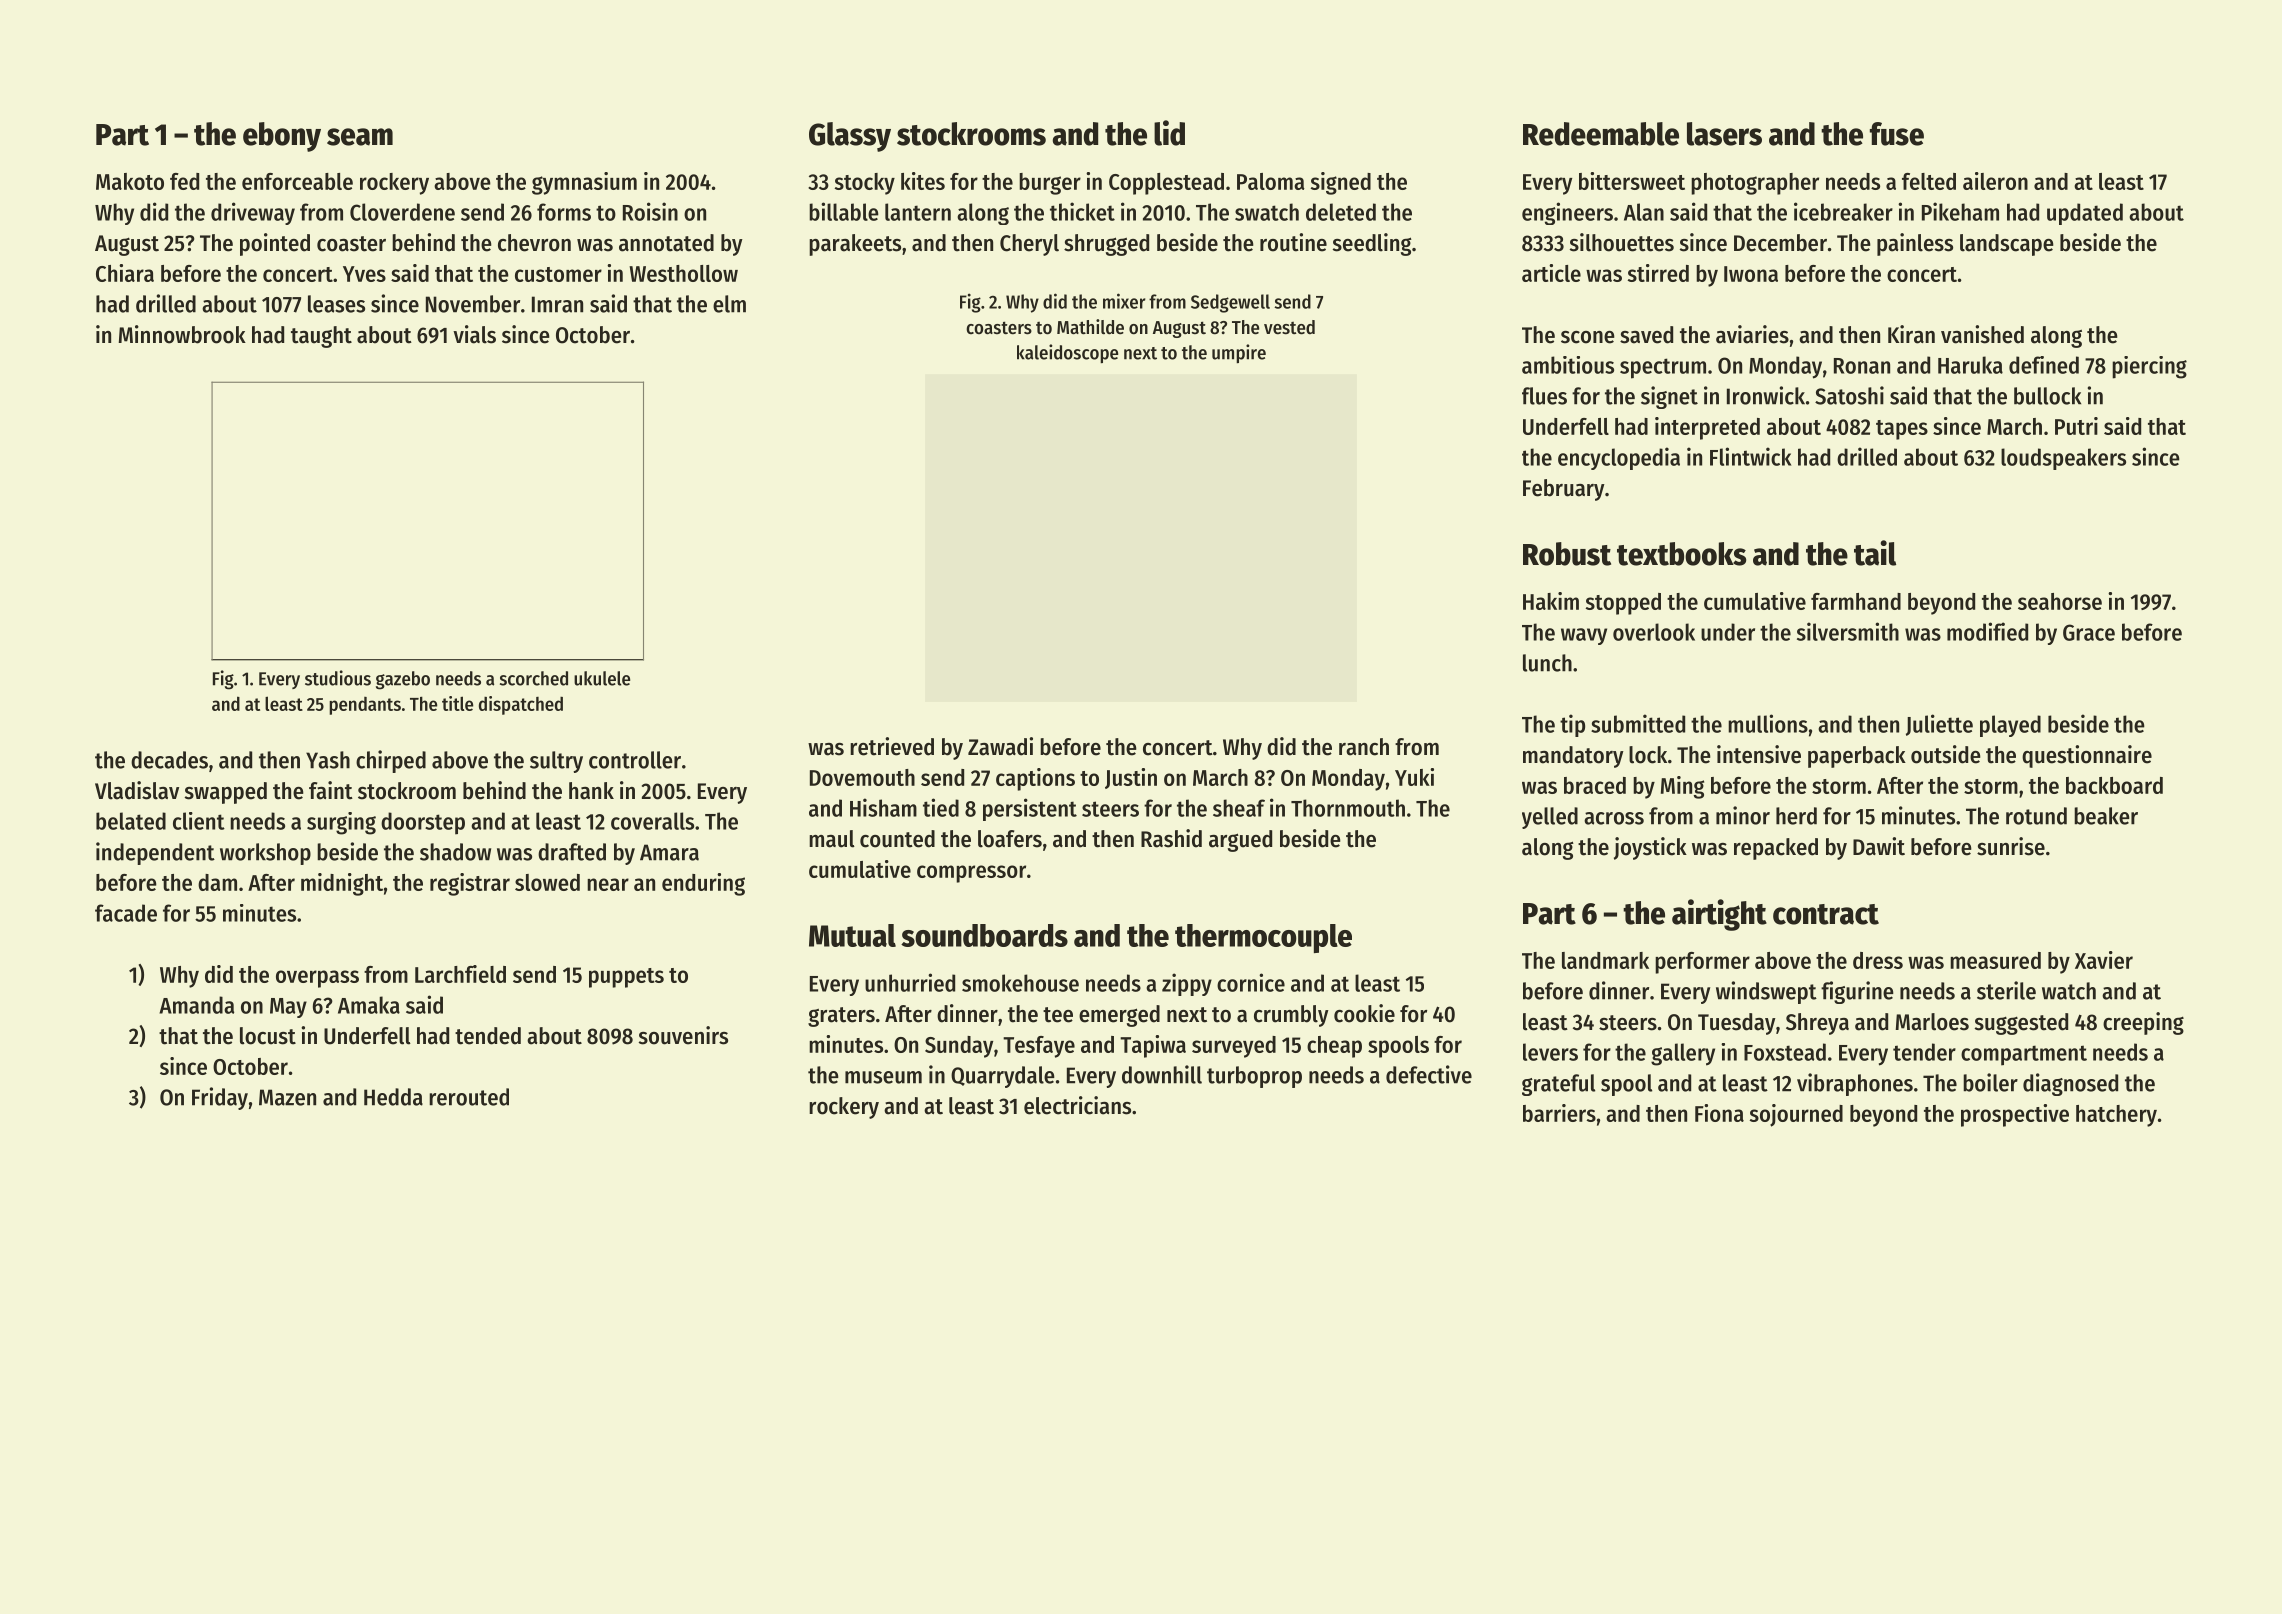  What do you see at coordinates (1743, 815) in the image?
I see `minor` at bounding box center [1743, 815].
